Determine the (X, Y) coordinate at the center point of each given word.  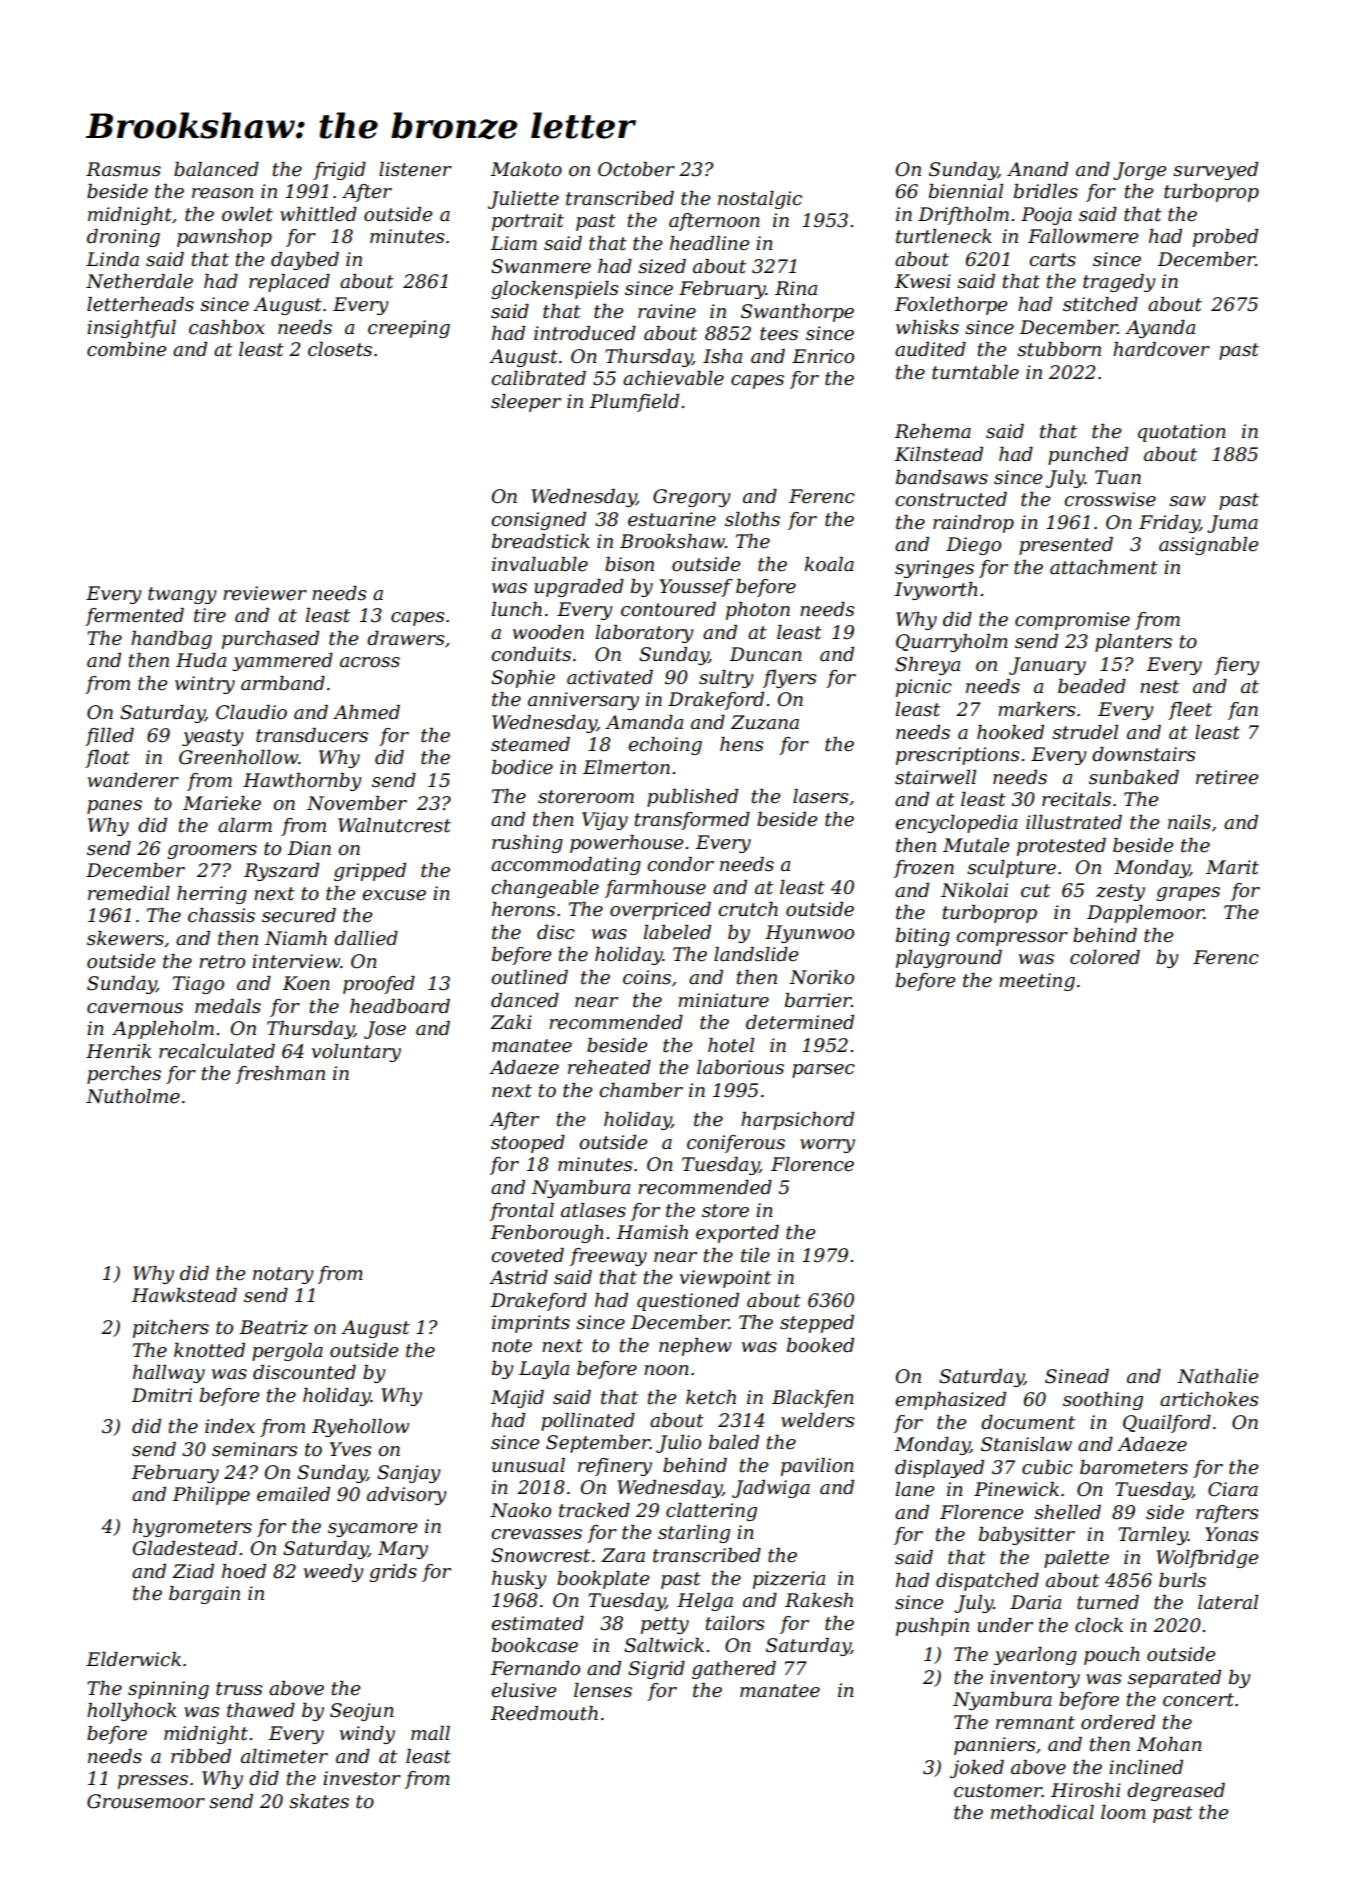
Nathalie (1218, 1376)
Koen (306, 983)
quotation (1182, 433)
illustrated (1074, 822)
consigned (538, 521)
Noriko (821, 977)
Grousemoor (146, 1801)
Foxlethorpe (951, 306)
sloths (752, 519)
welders (817, 1420)
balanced (216, 169)
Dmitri (161, 1395)
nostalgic (760, 200)
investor (362, 1778)
